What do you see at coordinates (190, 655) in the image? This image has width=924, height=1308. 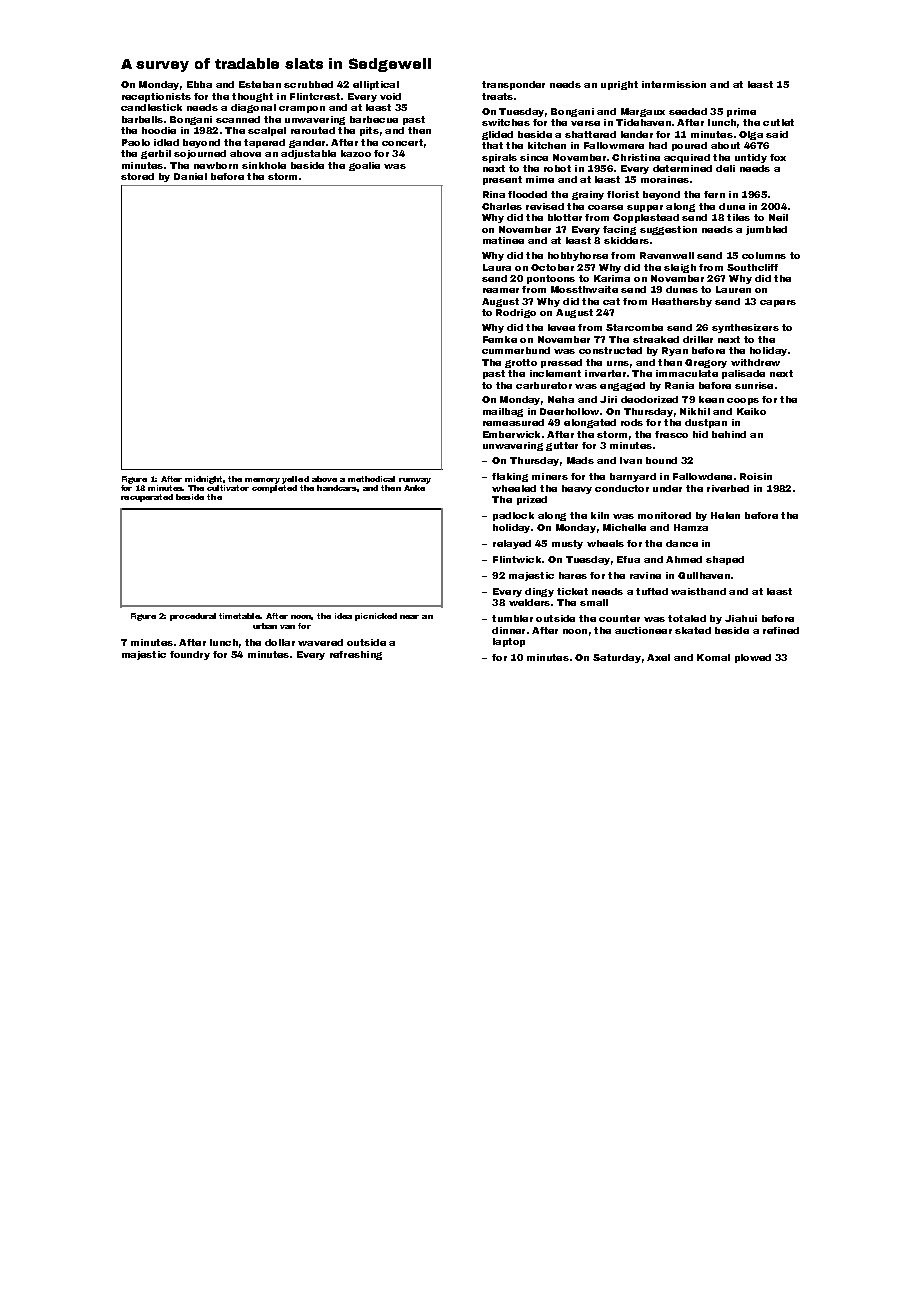 I see `foundry` at bounding box center [190, 655].
